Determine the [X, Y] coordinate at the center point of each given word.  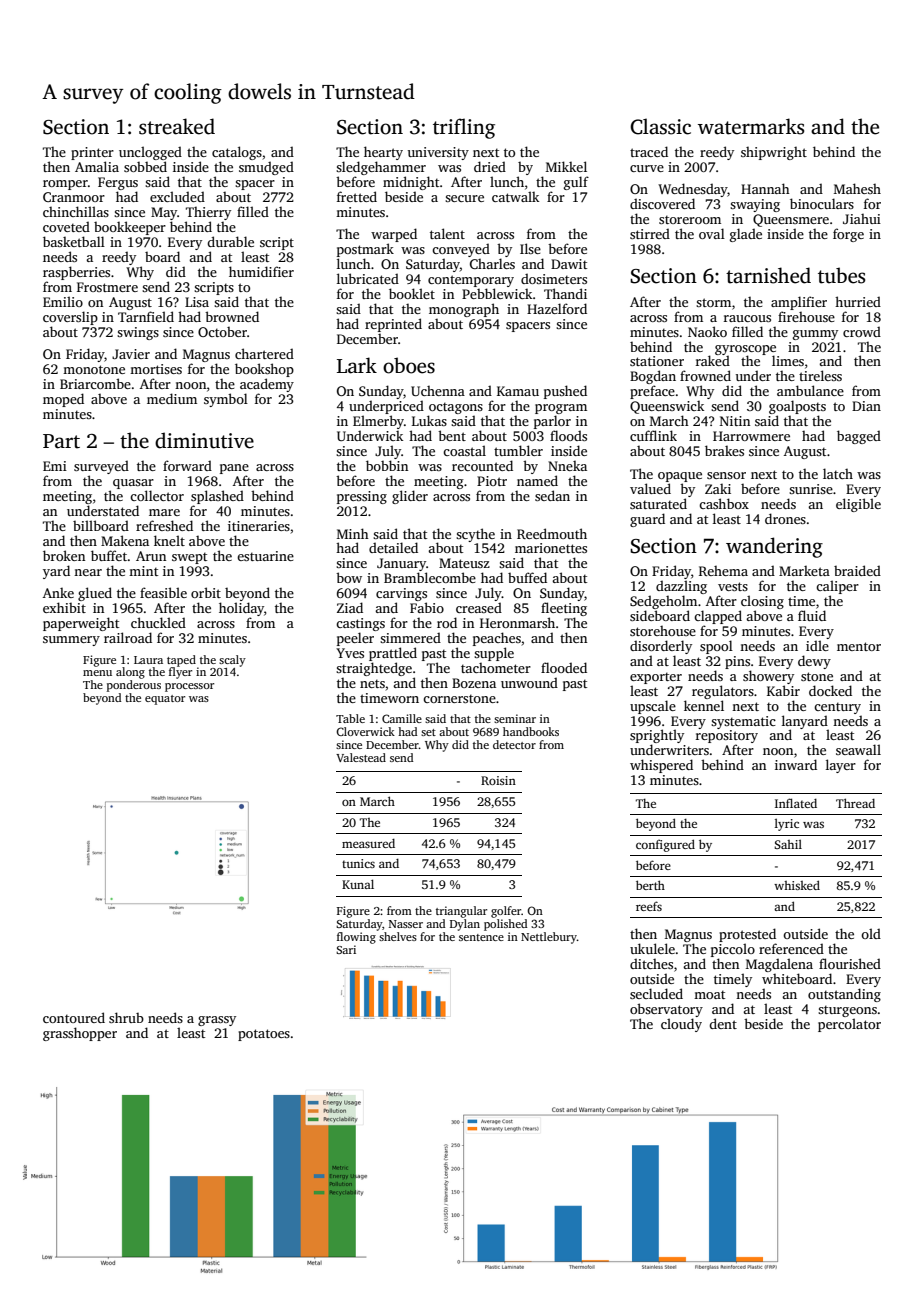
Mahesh [857, 188]
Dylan [465, 925]
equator [165, 700]
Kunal [358, 884]
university [438, 153]
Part [61, 441]
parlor [552, 422]
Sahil [788, 844]
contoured [74, 1017]
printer [92, 153]
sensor [726, 475]
